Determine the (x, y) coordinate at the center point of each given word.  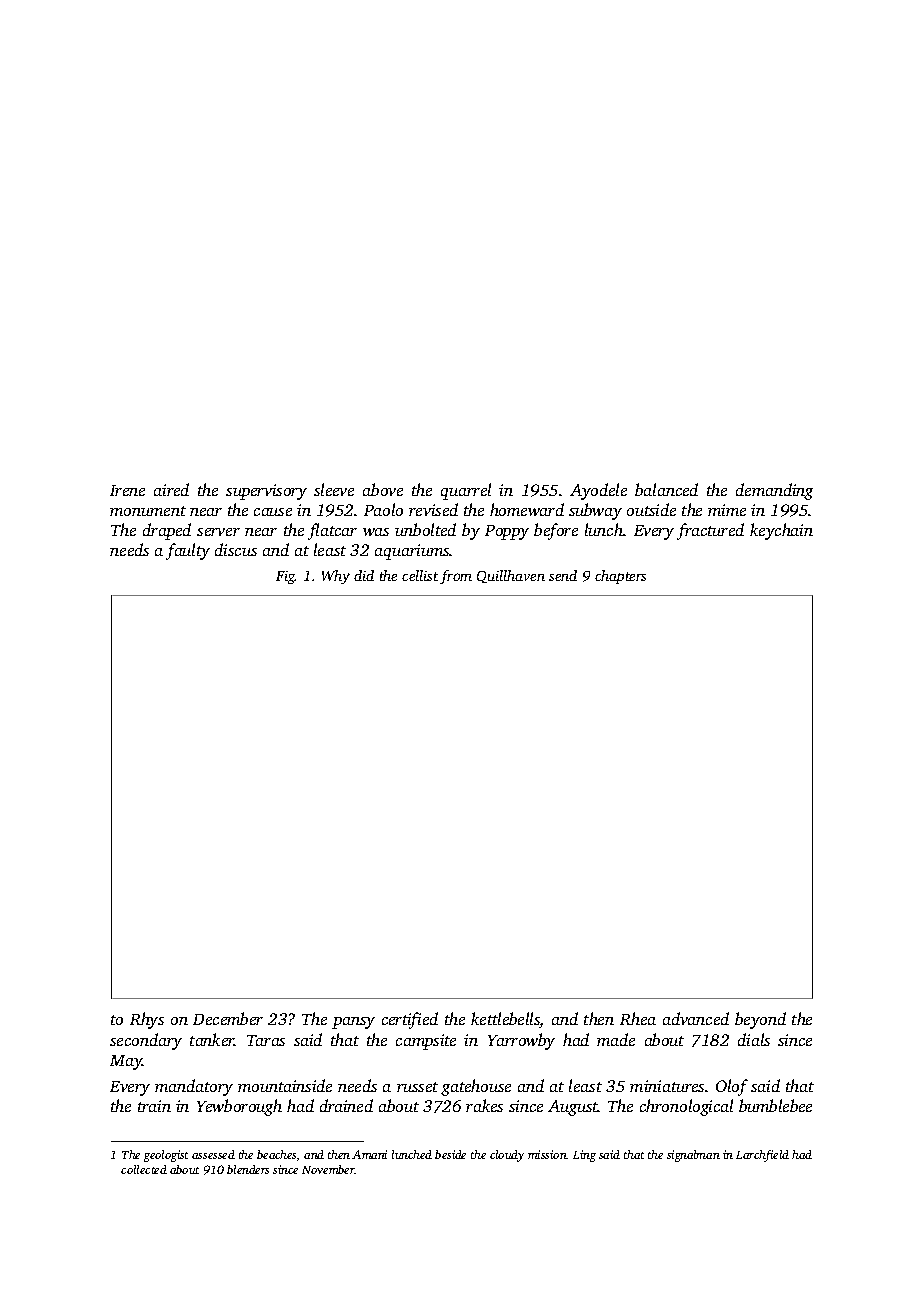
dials (754, 1039)
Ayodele (598, 491)
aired (171, 489)
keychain (781, 531)
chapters (620, 577)
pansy (353, 1023)
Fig (285, 577)
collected (144, 1169)
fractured (710, 531)
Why (336, 577)
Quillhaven (511, 576)
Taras (266, 1040)
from (456, 577)
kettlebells (505, 1020)
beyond (760, 1020)
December (228, 1018)
